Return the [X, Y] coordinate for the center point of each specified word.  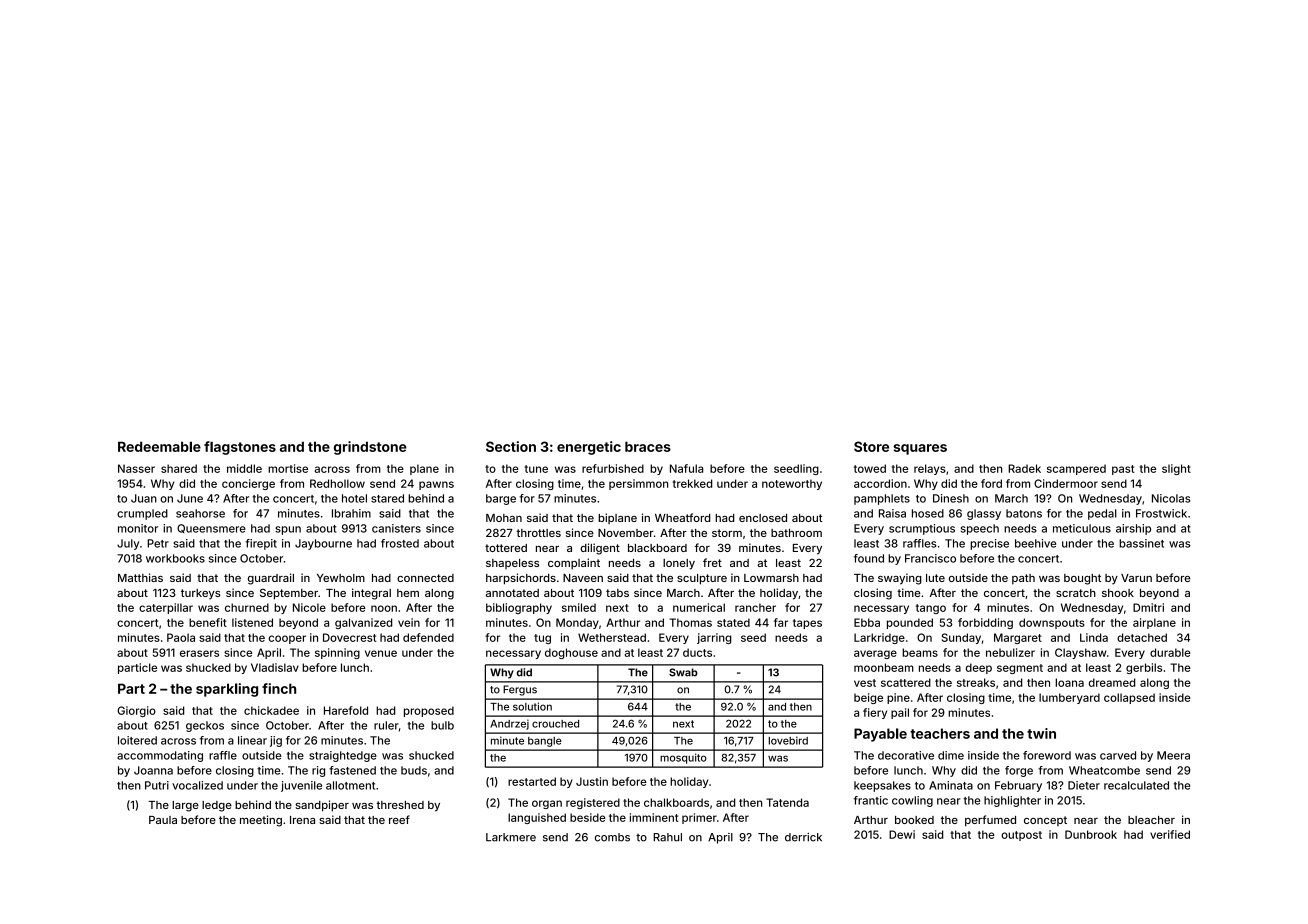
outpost [1021, 836]
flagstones [240, 448]
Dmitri [1148, 607]
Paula [163, 820]
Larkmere [511, 837]
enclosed [763, 518]
